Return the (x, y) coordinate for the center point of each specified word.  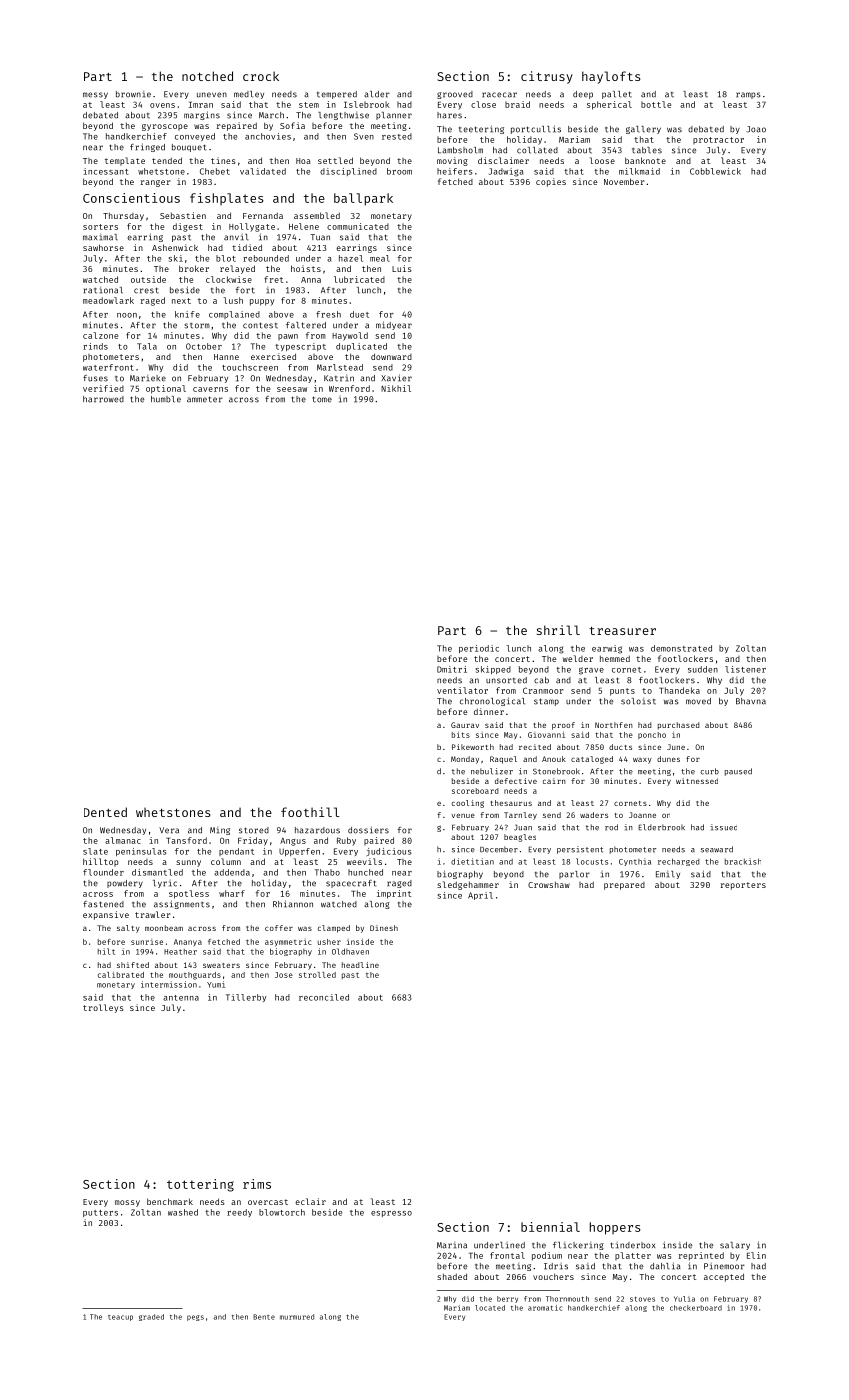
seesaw (292, 389)
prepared (624, 886)
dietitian (472, 861)
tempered (337, 95)
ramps (748, 95)
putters (100, 1213)
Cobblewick (715, 171)
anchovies (268, 136)
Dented (105, 812)
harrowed (103, 399)
